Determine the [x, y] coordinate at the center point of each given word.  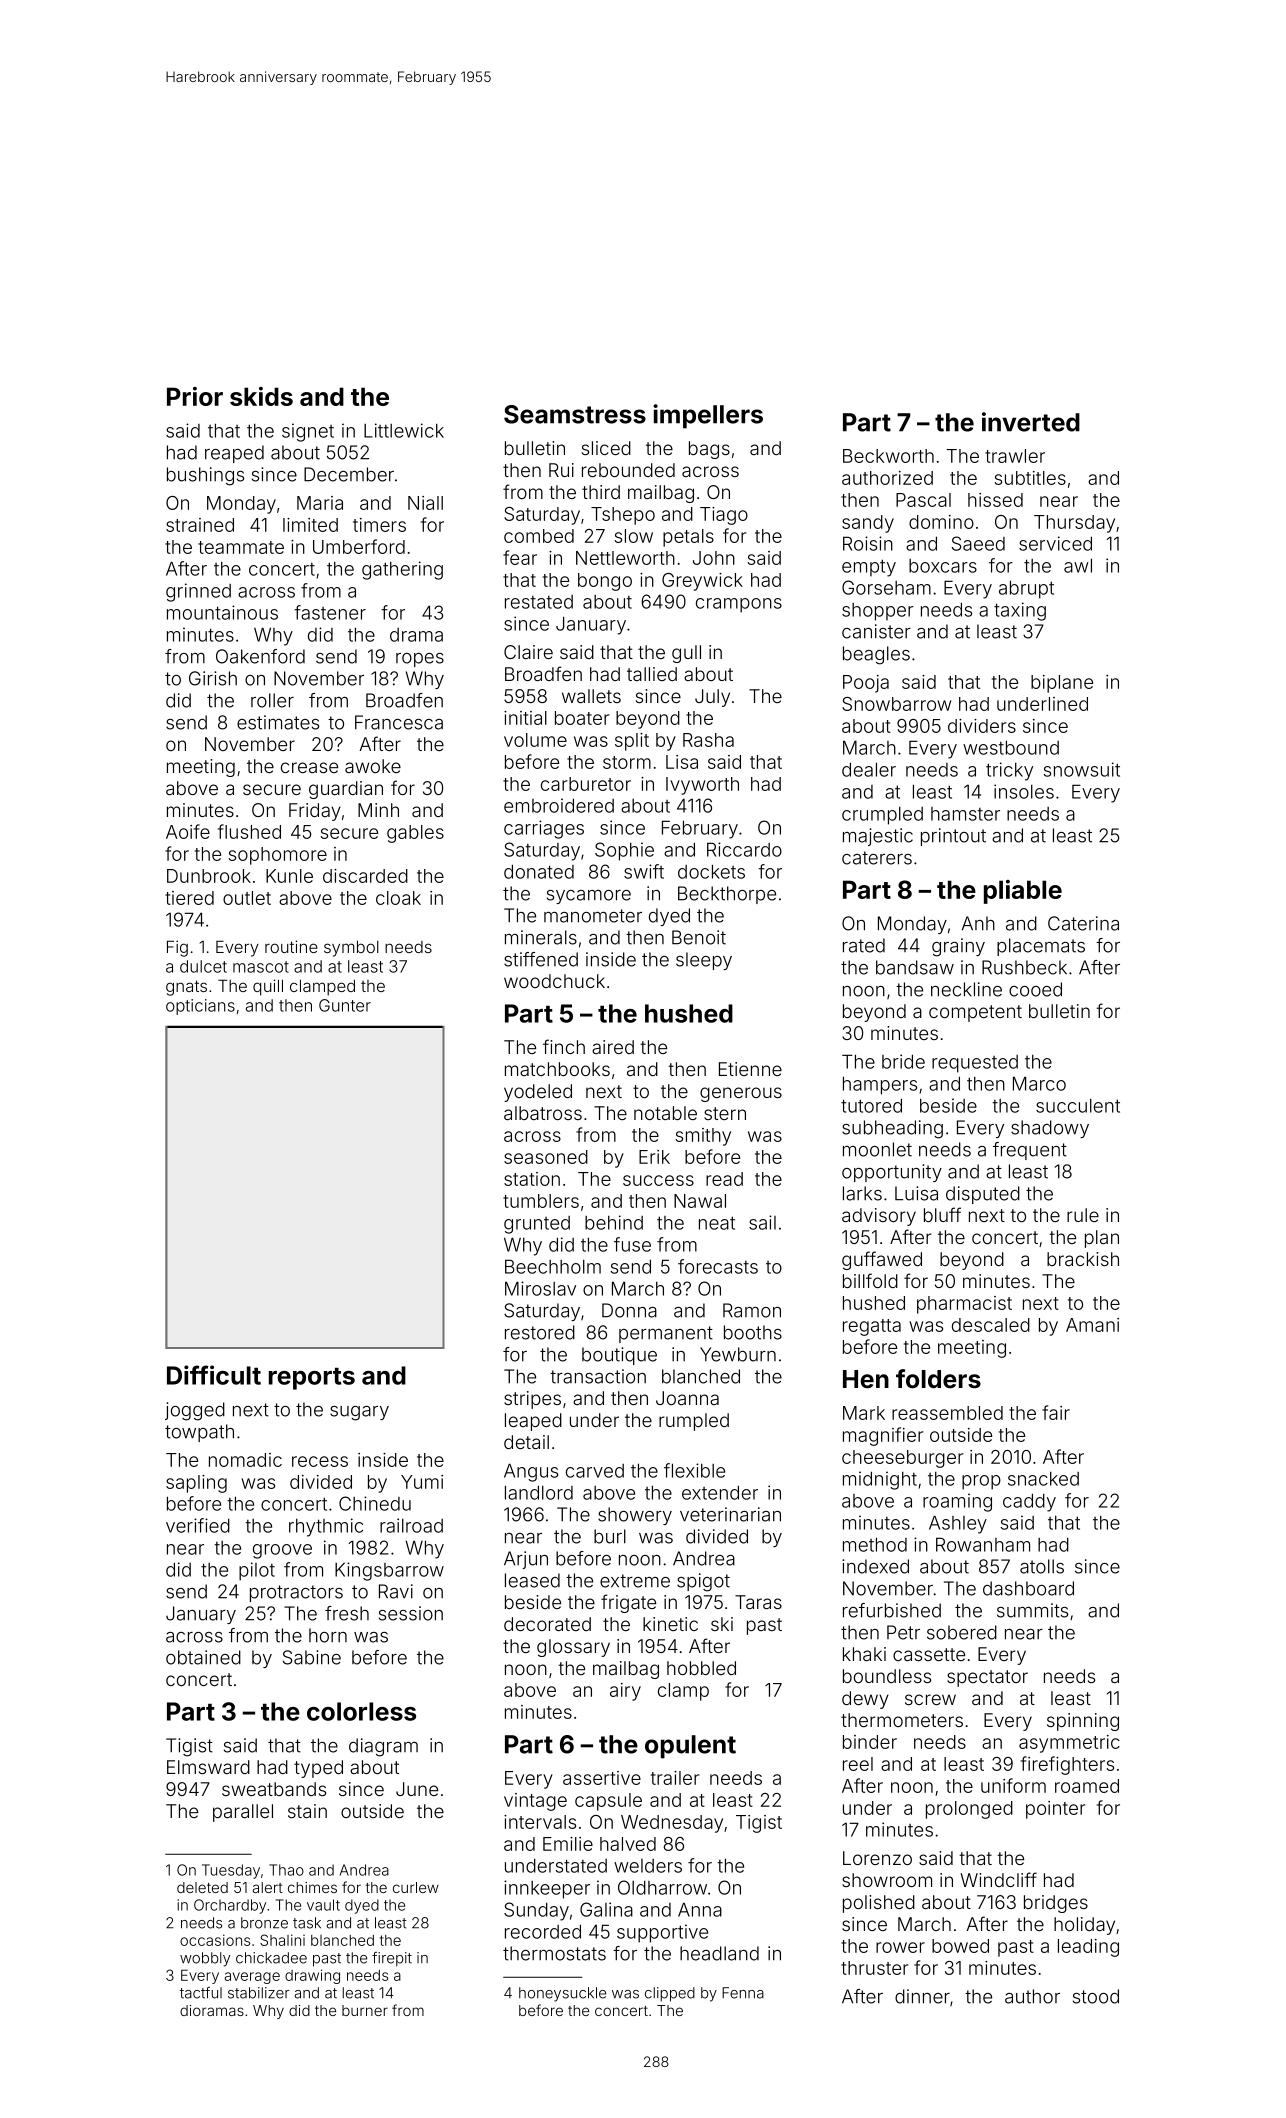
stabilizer [259, 1993]
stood [1096, 1996]
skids [261, 396]
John [714, 558]
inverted [1031, 422]
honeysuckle [562, 1994]
